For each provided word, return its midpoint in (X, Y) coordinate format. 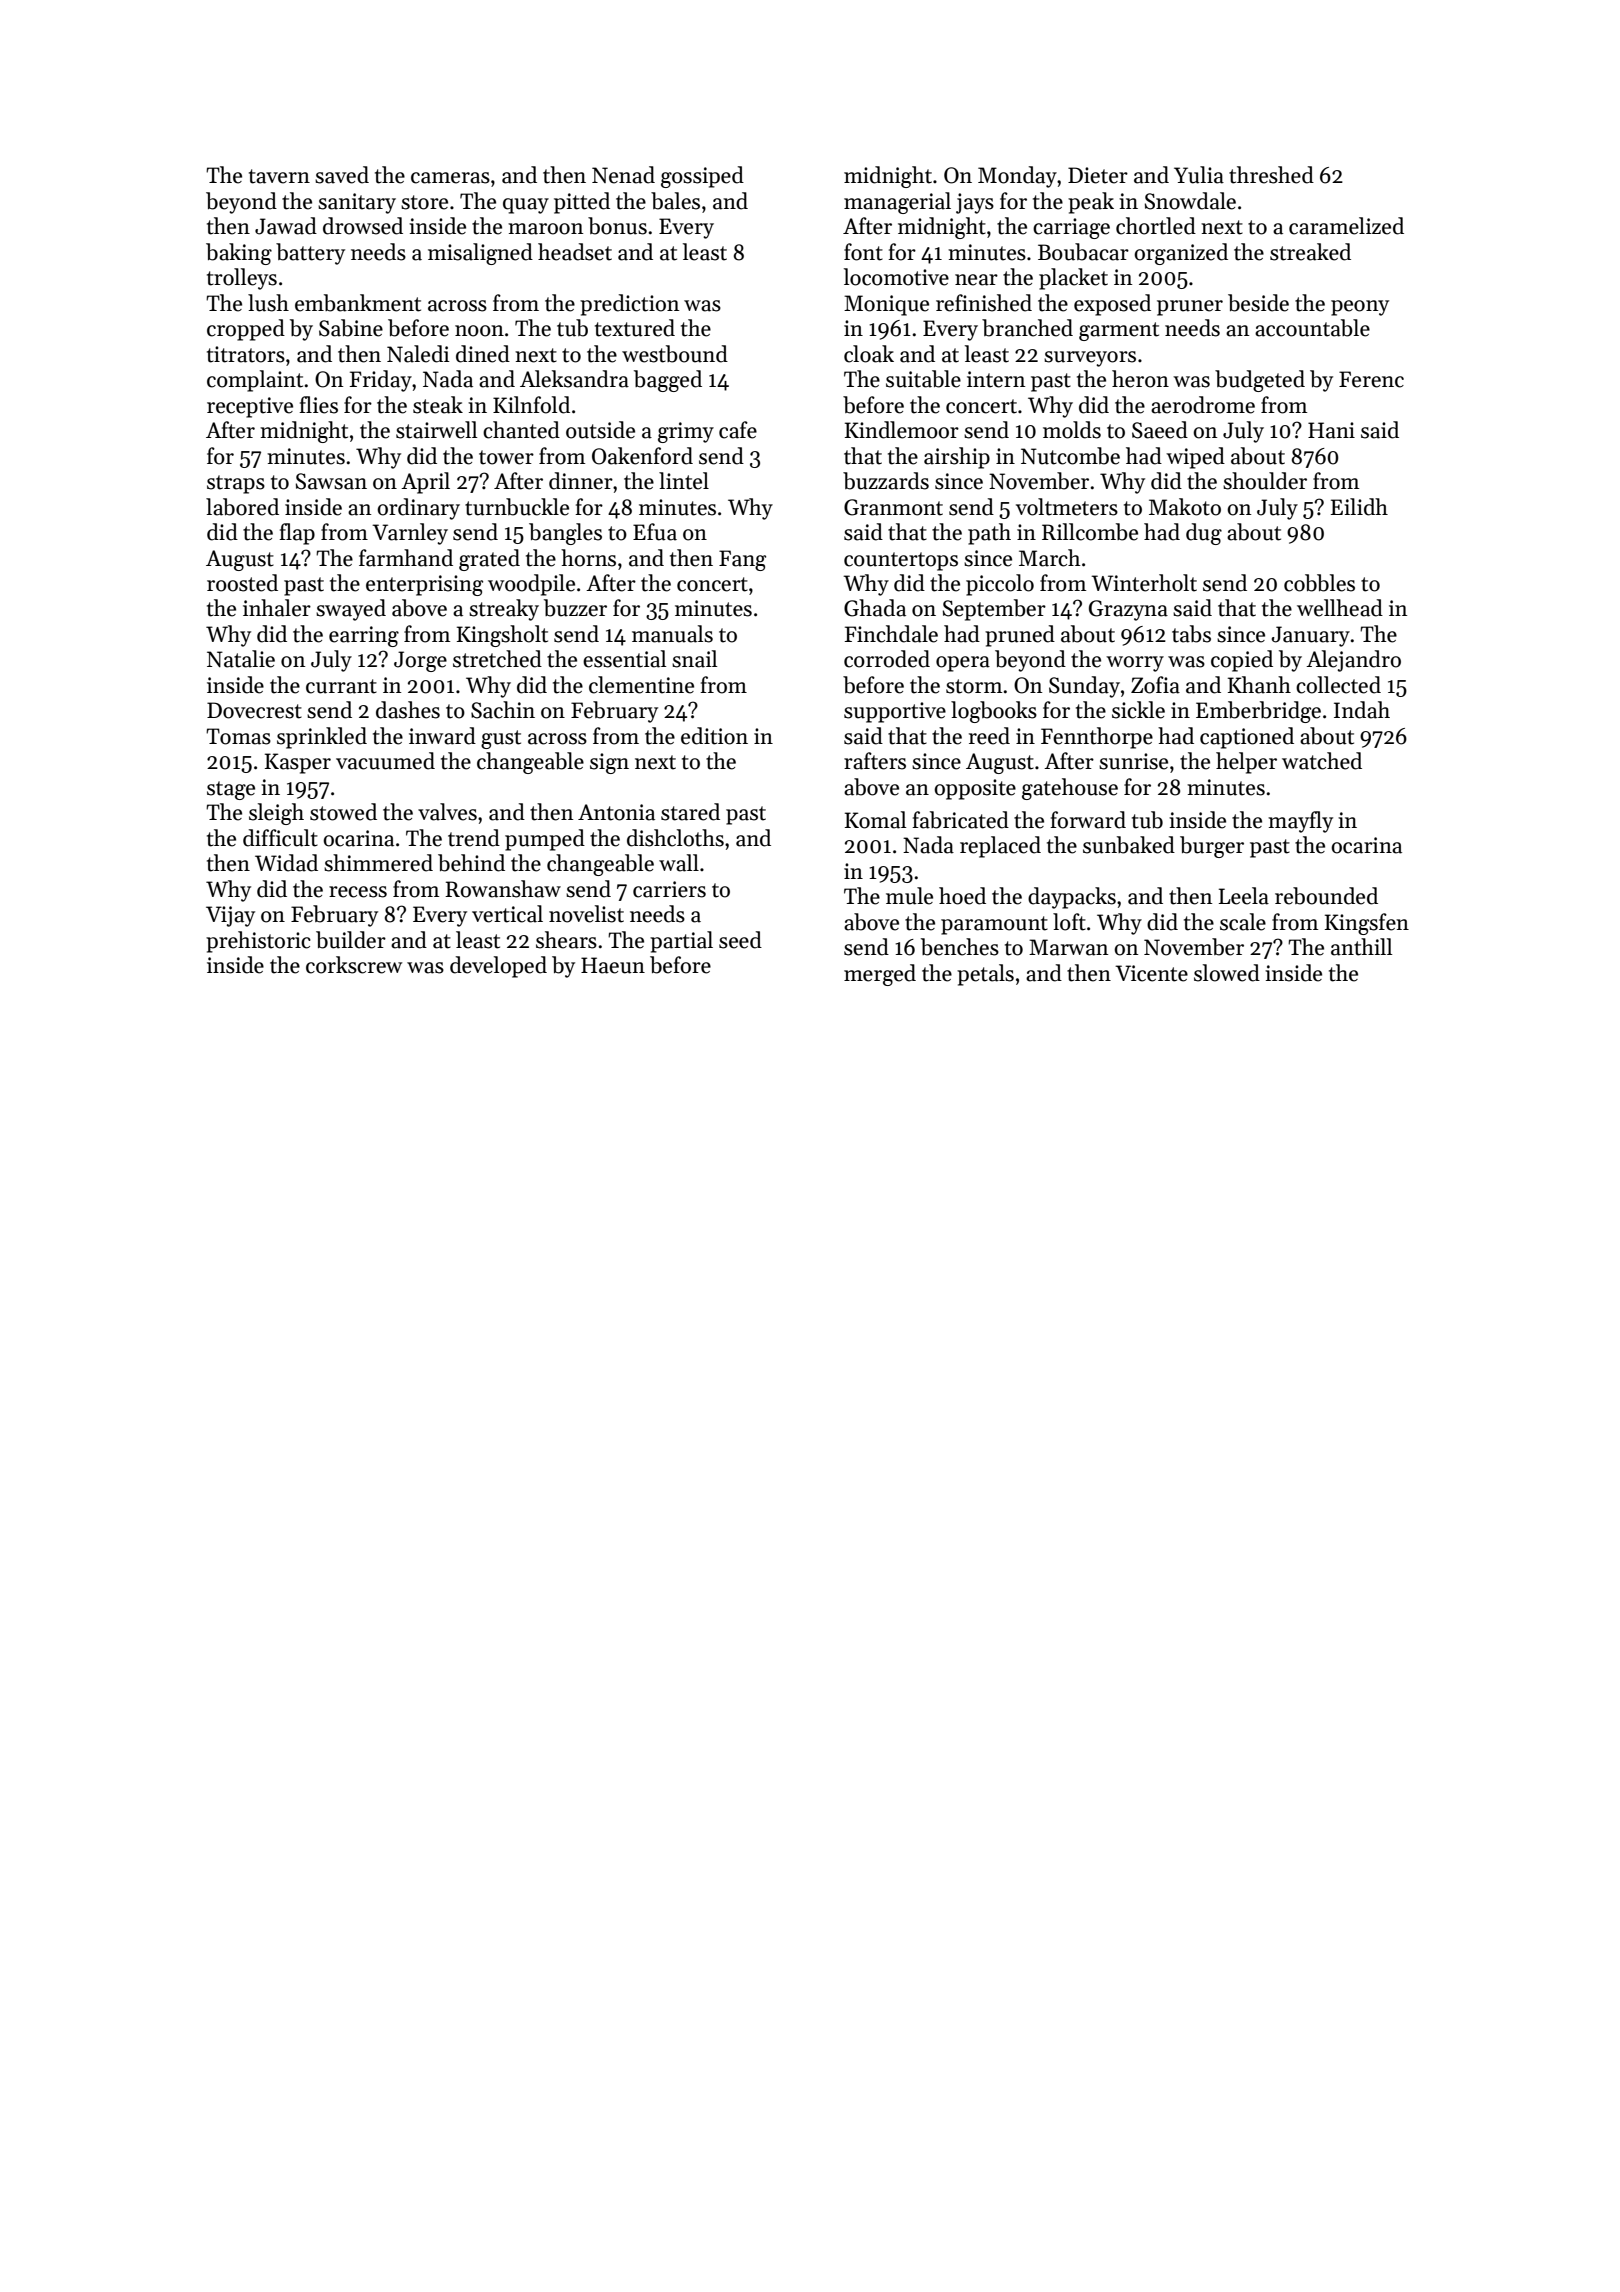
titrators (246, 354)
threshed (1271, 175)
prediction (629, 305)
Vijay (230, 916)
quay (526, 206)
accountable (1312, 328)
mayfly (1300, 822)
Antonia (616, 812)
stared (690, 812)
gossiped (702, 177)
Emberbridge (1258, 712)
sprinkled (322, 738)
